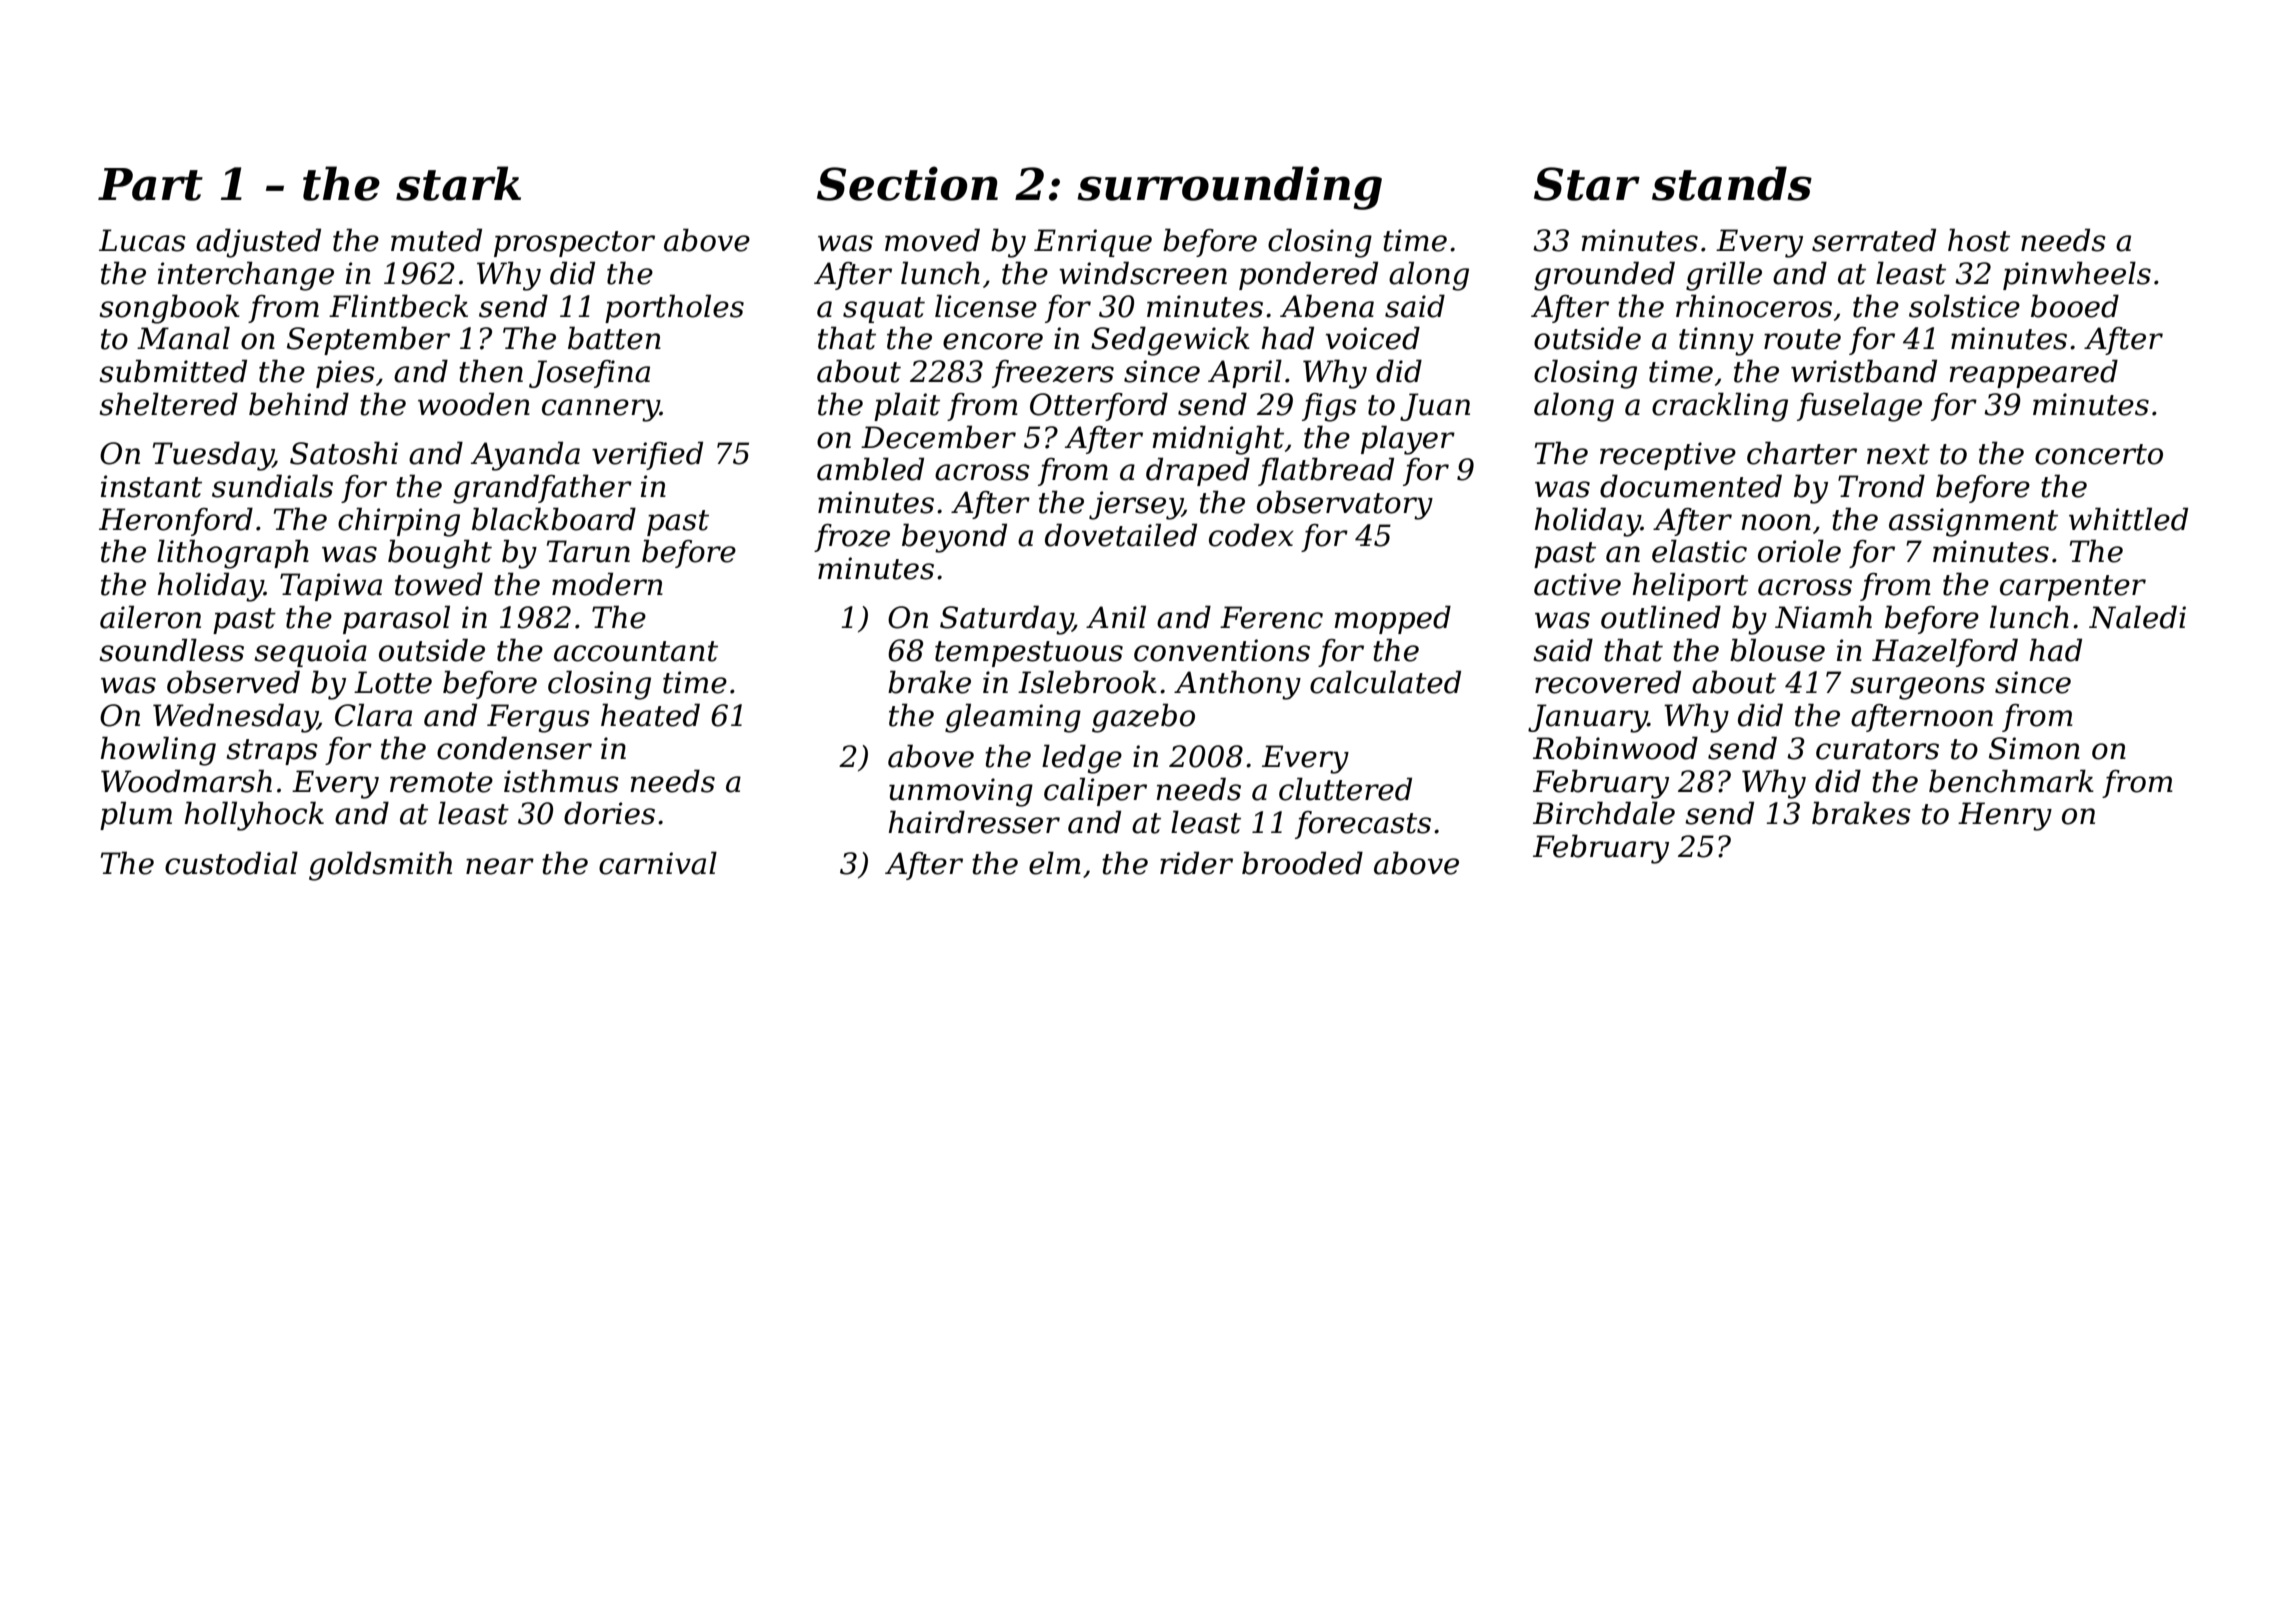  What do you see at coordinates (1732, 183) in the screenshot?
I see `stands` at bounding box center [1732, 183].
